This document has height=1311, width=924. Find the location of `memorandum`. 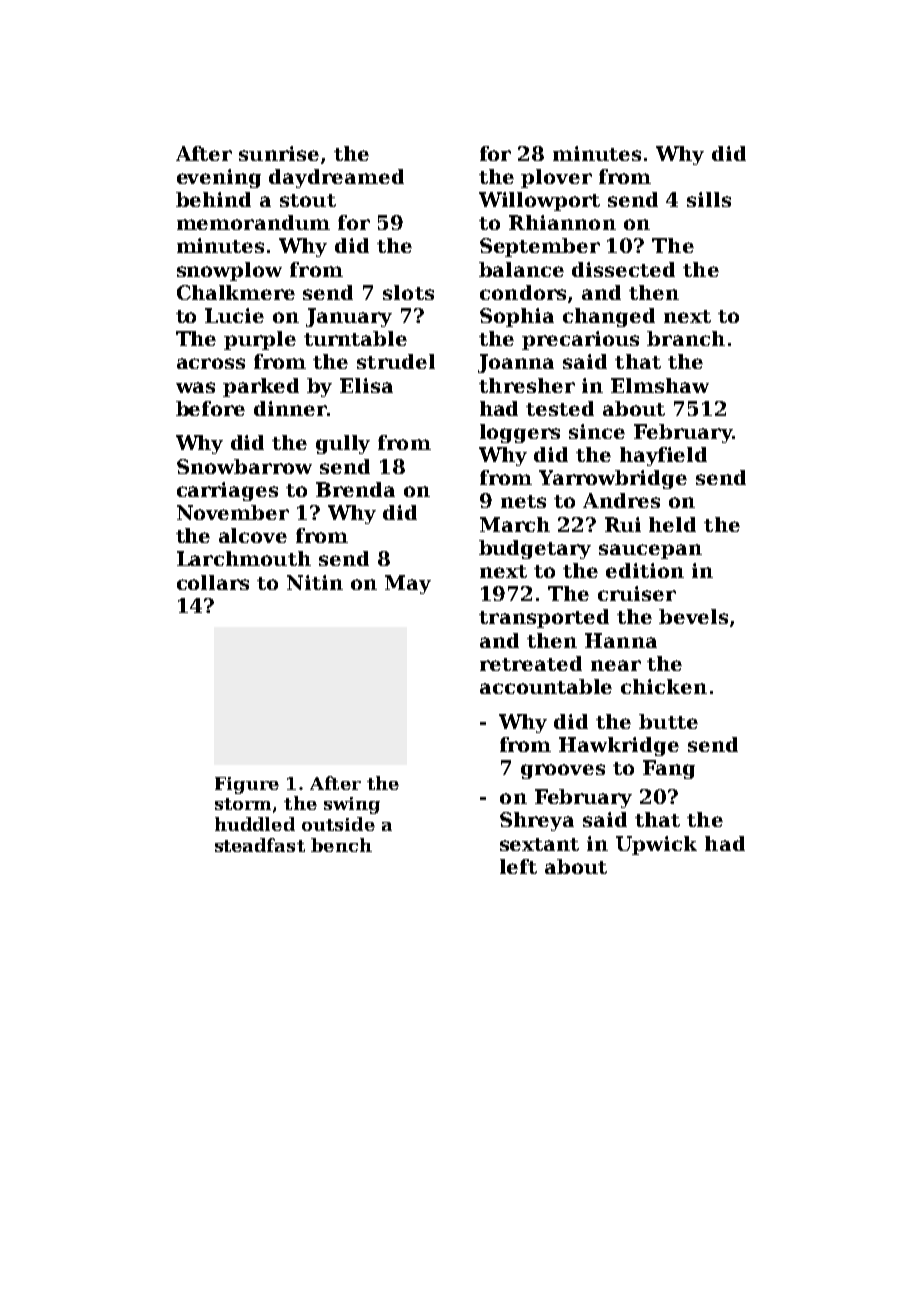

memorandum is located at coordinates (253, 222).
